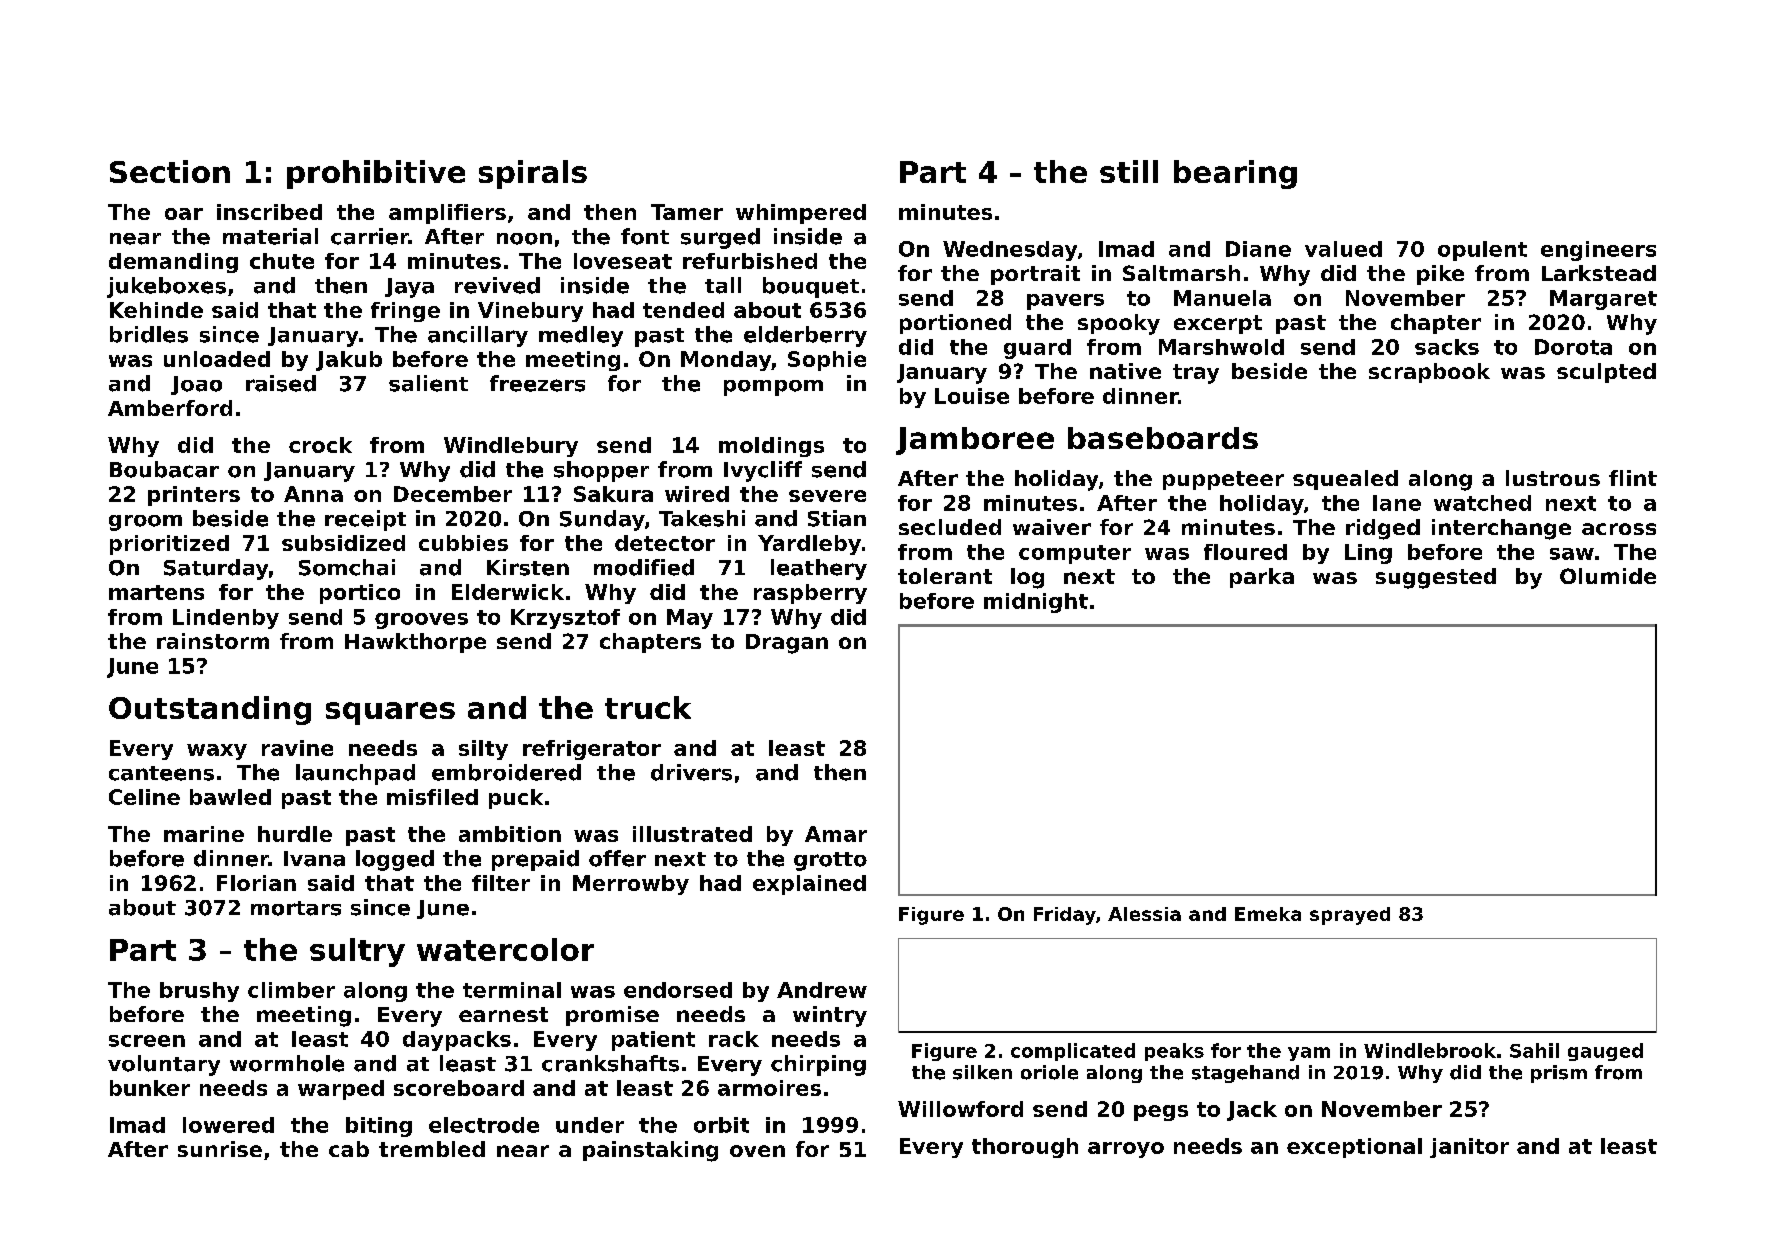 The height and width of the screenshot is (1248, 1765). What do you see at coordinates (827, 361) in the screenshot?
I see `Sophie` at bounding box center [827, 361].
